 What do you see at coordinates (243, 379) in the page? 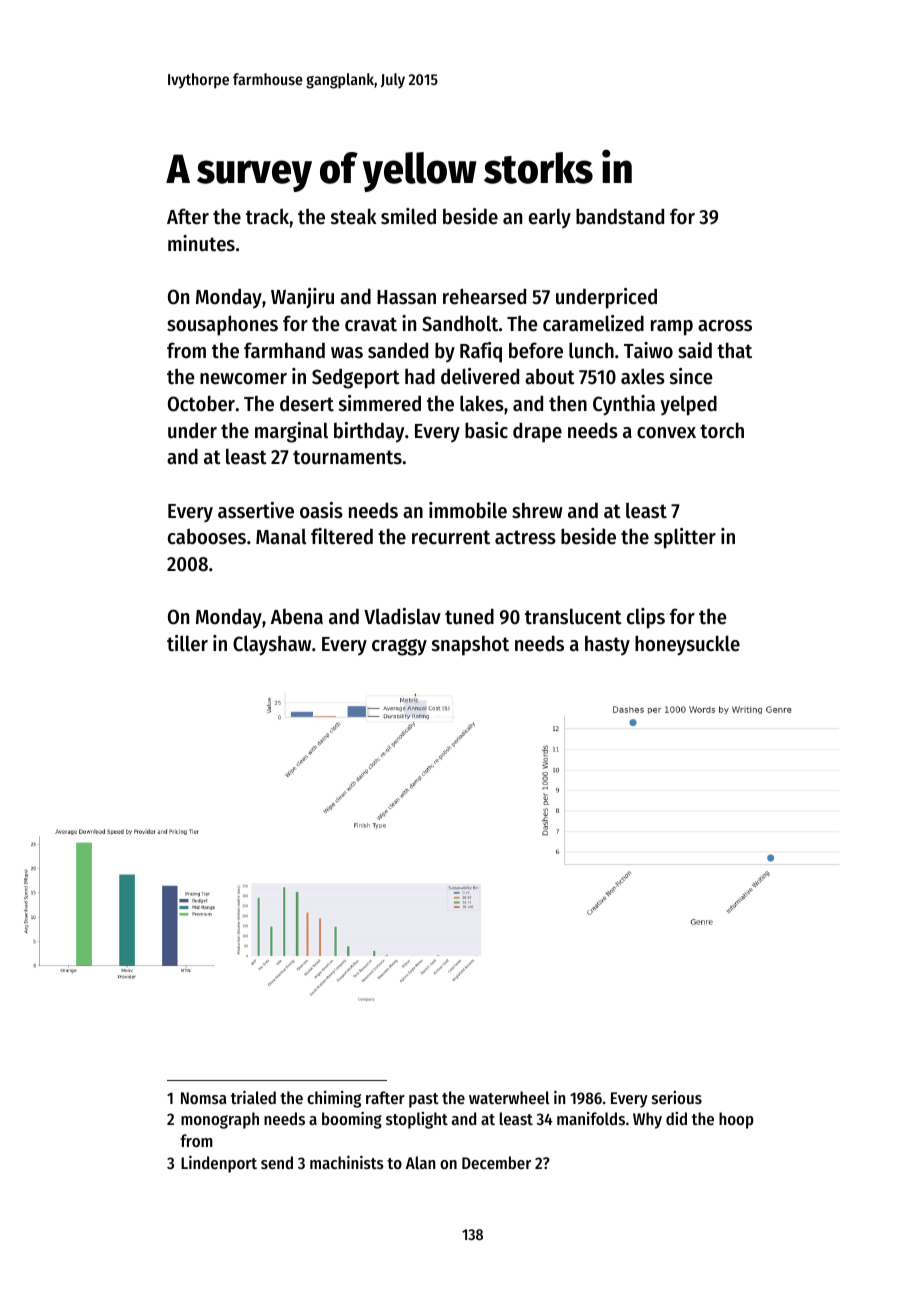
I see `newcomer` at bounding box center [243, 379].
